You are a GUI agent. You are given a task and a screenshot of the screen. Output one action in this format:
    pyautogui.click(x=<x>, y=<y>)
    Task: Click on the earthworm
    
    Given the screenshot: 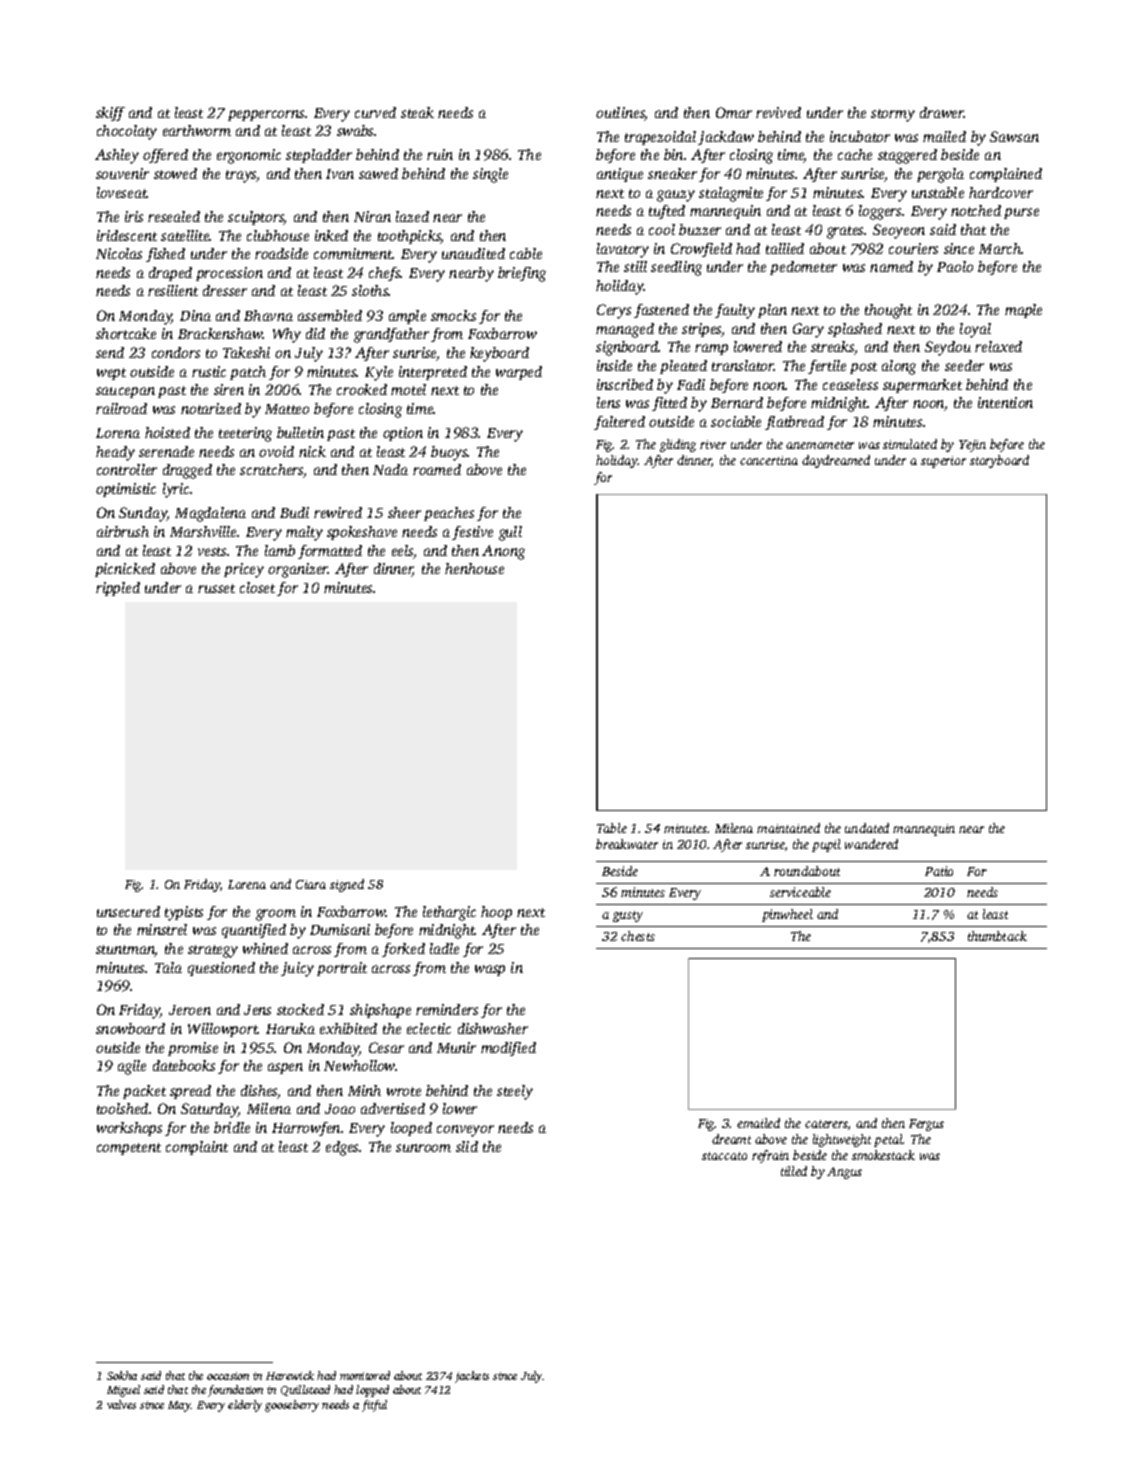 What is the action you would take?
    pyautogui.click(x=197, y=130)
